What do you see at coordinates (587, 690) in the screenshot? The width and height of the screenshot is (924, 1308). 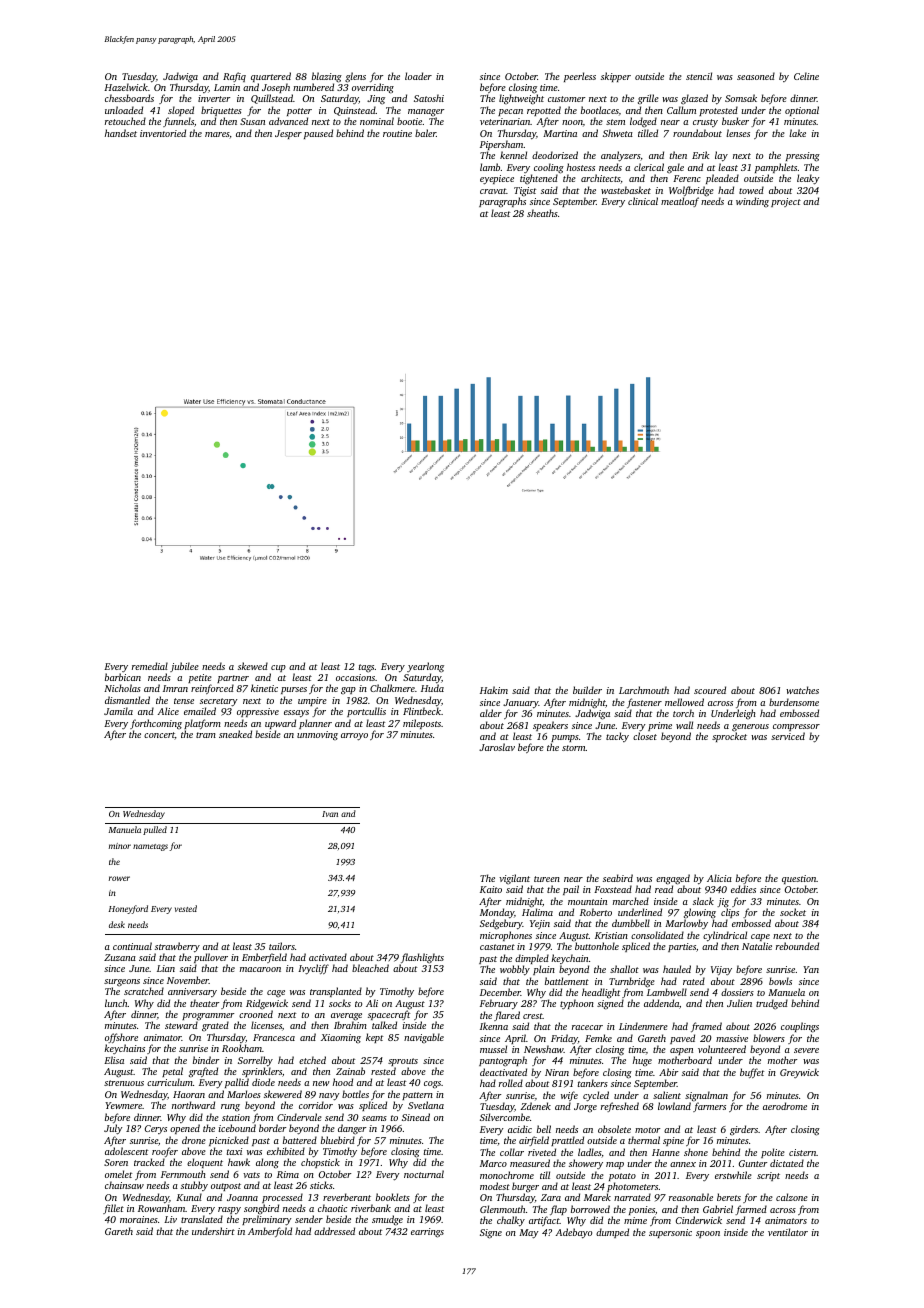 I see `builder` at bounding box center [587, 690].
